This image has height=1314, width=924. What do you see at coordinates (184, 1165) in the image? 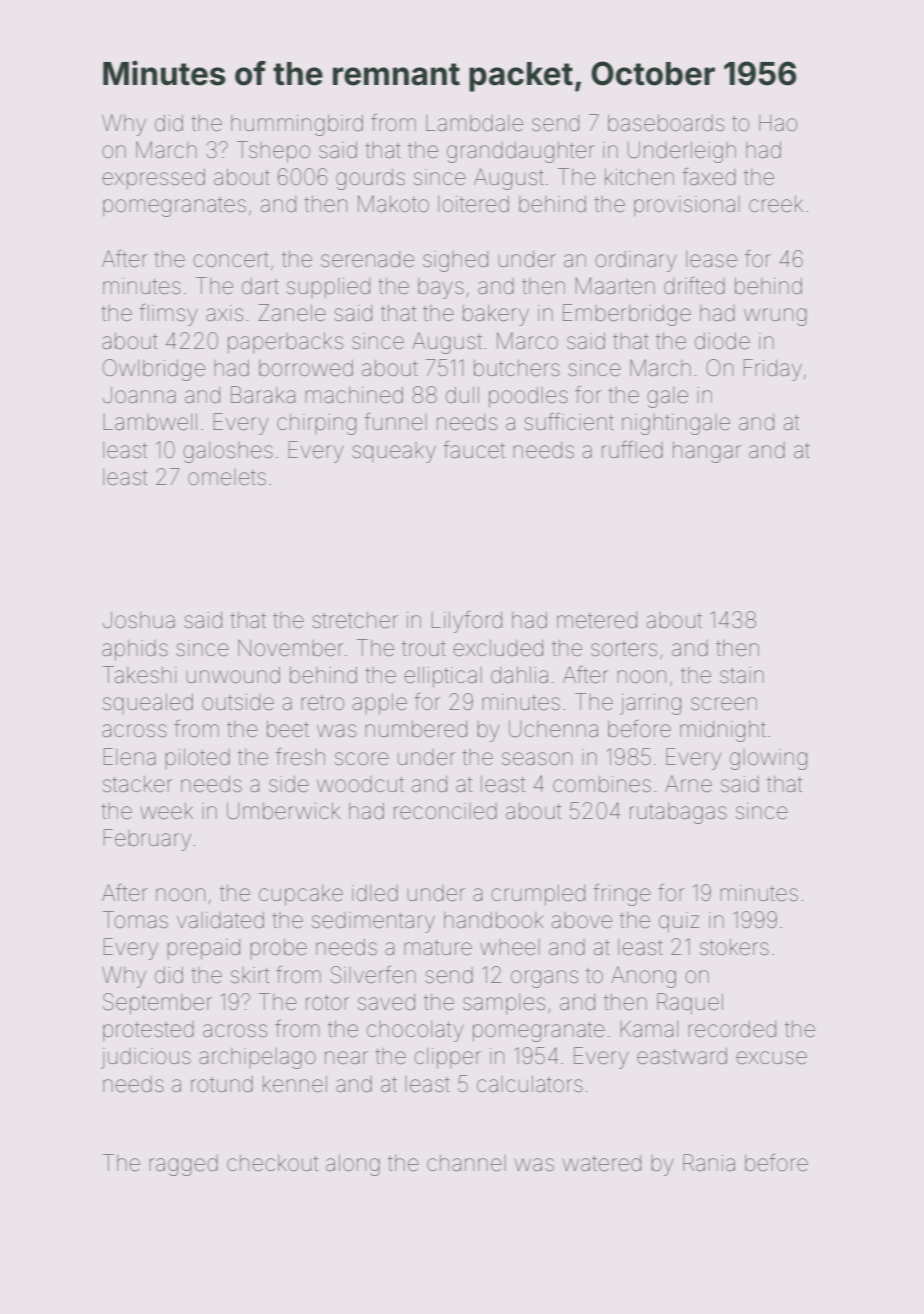
I see `ragged` at bounding box center [184, 1165].
